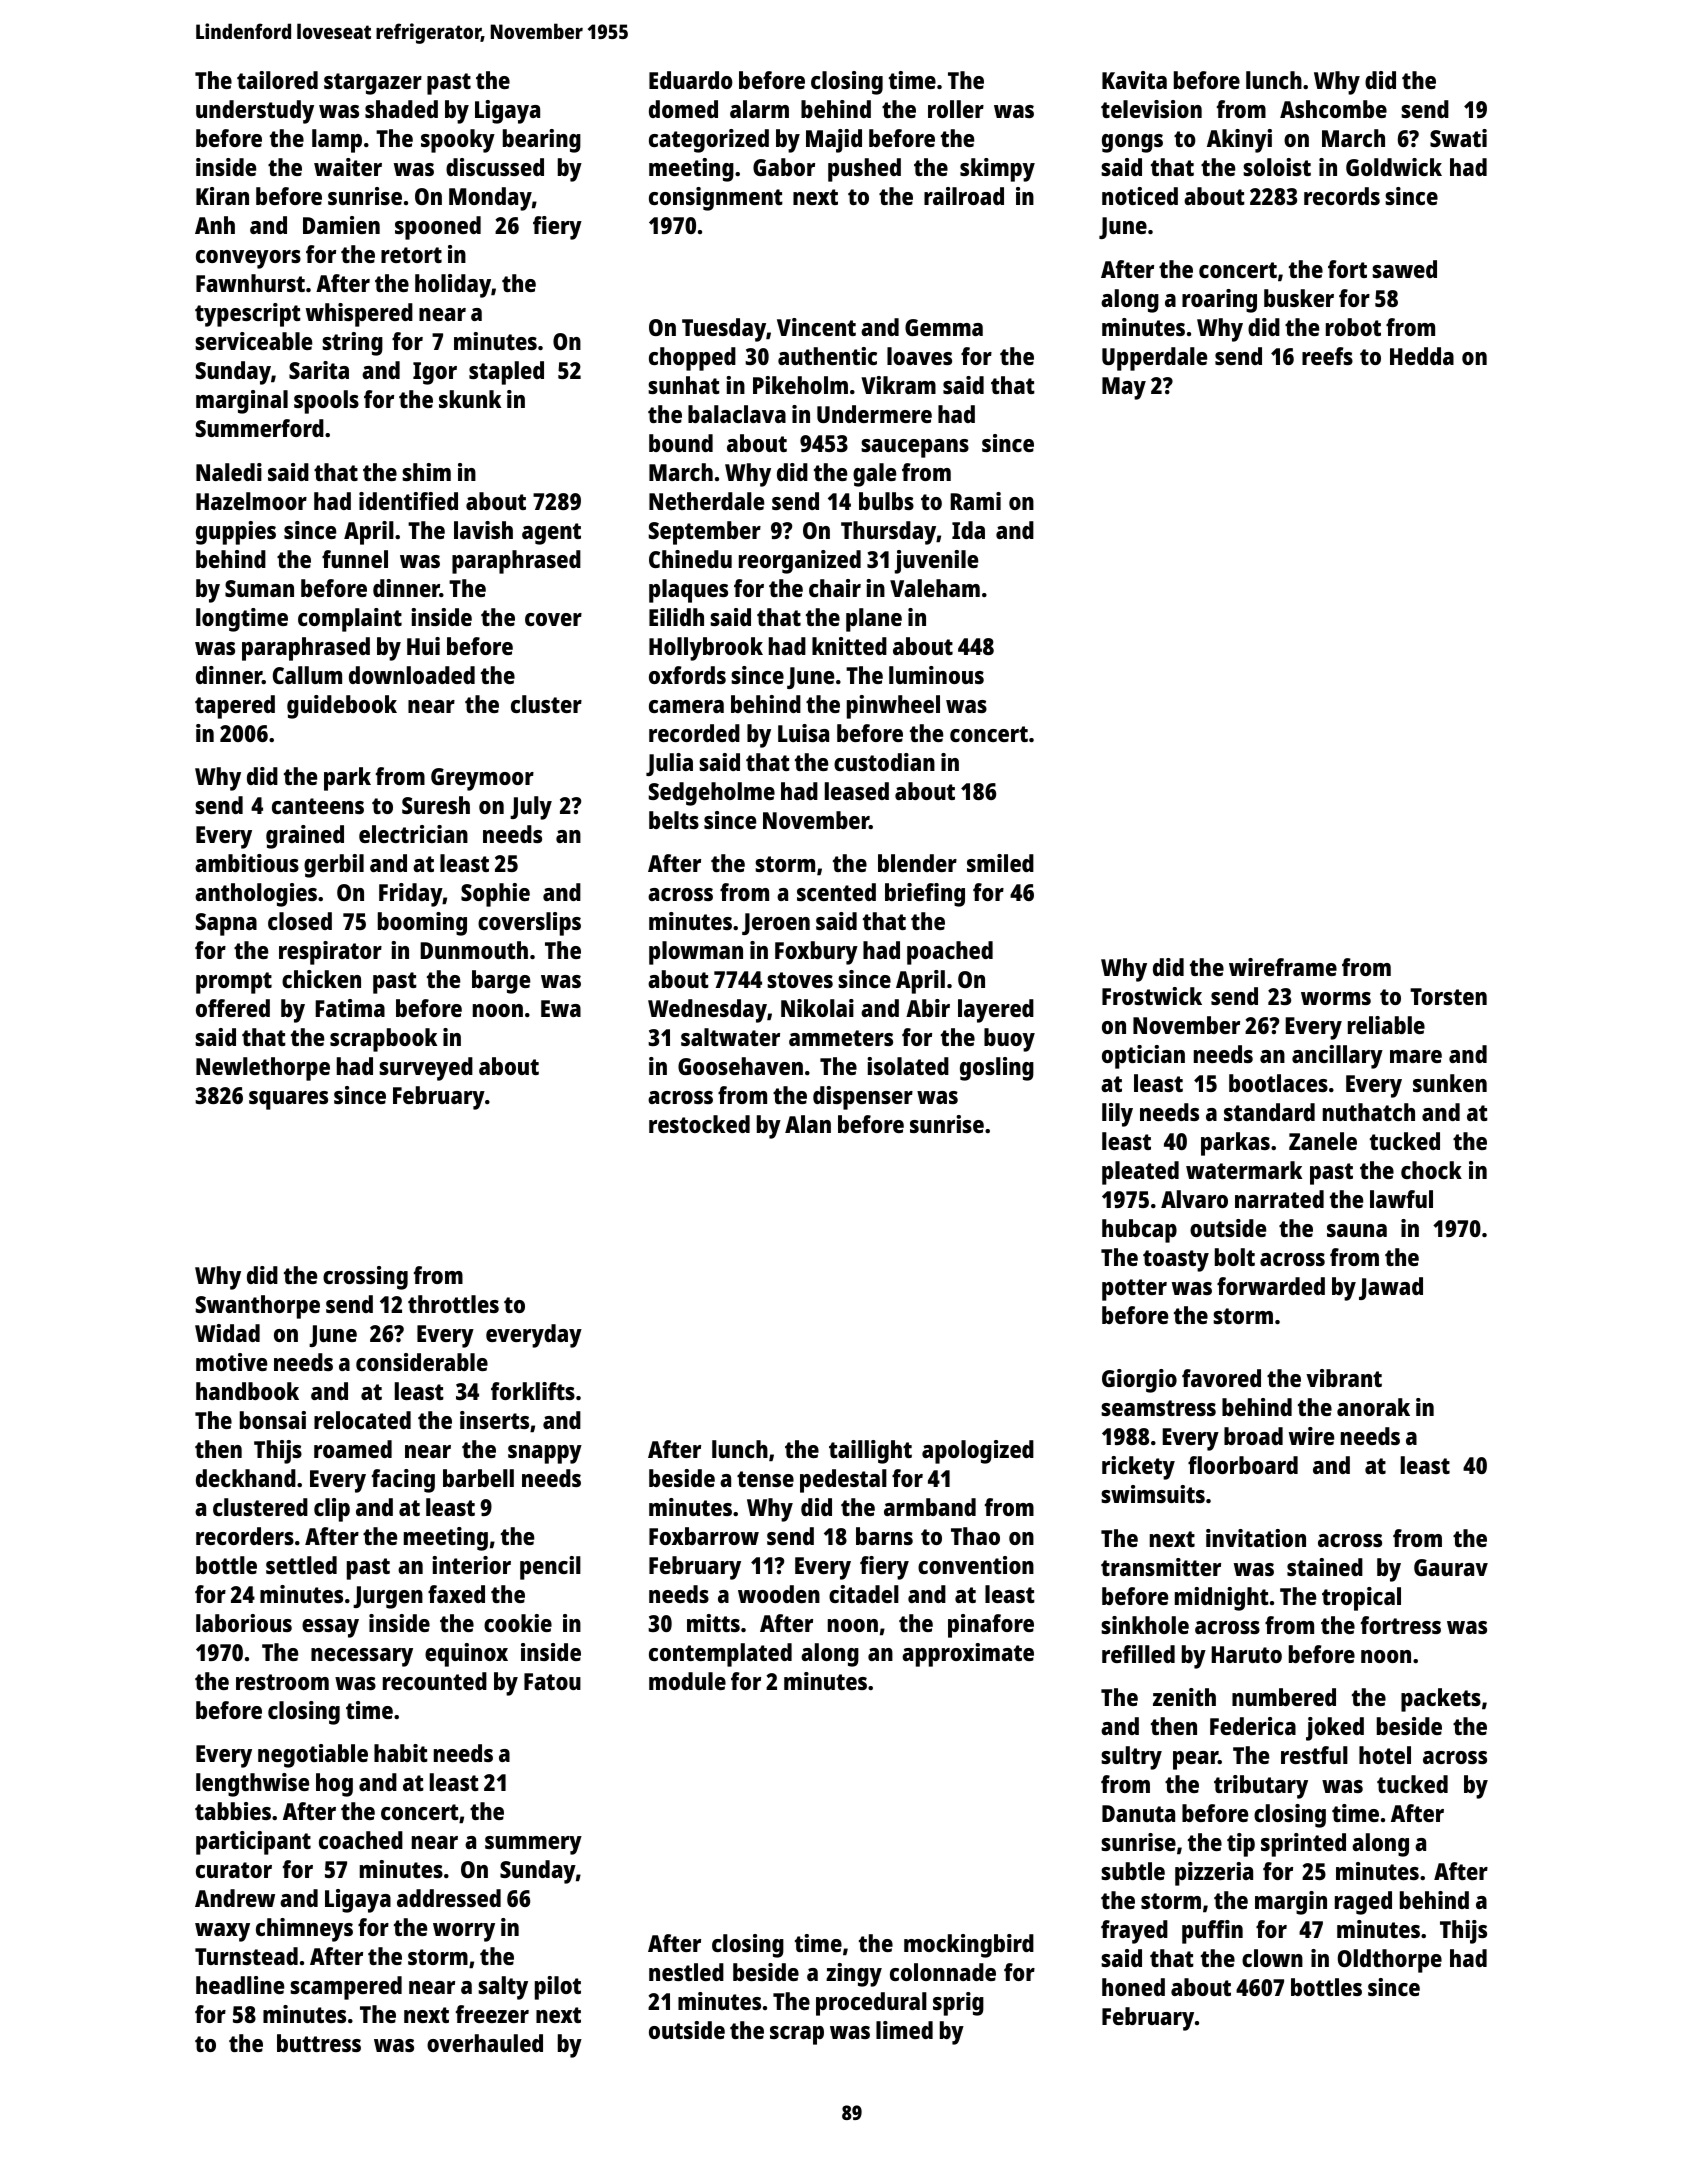 The image size is (1683, 2178). What do you see at coordinates (1458, 138) in the screenshot?
I see `Swati` at bounding box center [1458, 138].
